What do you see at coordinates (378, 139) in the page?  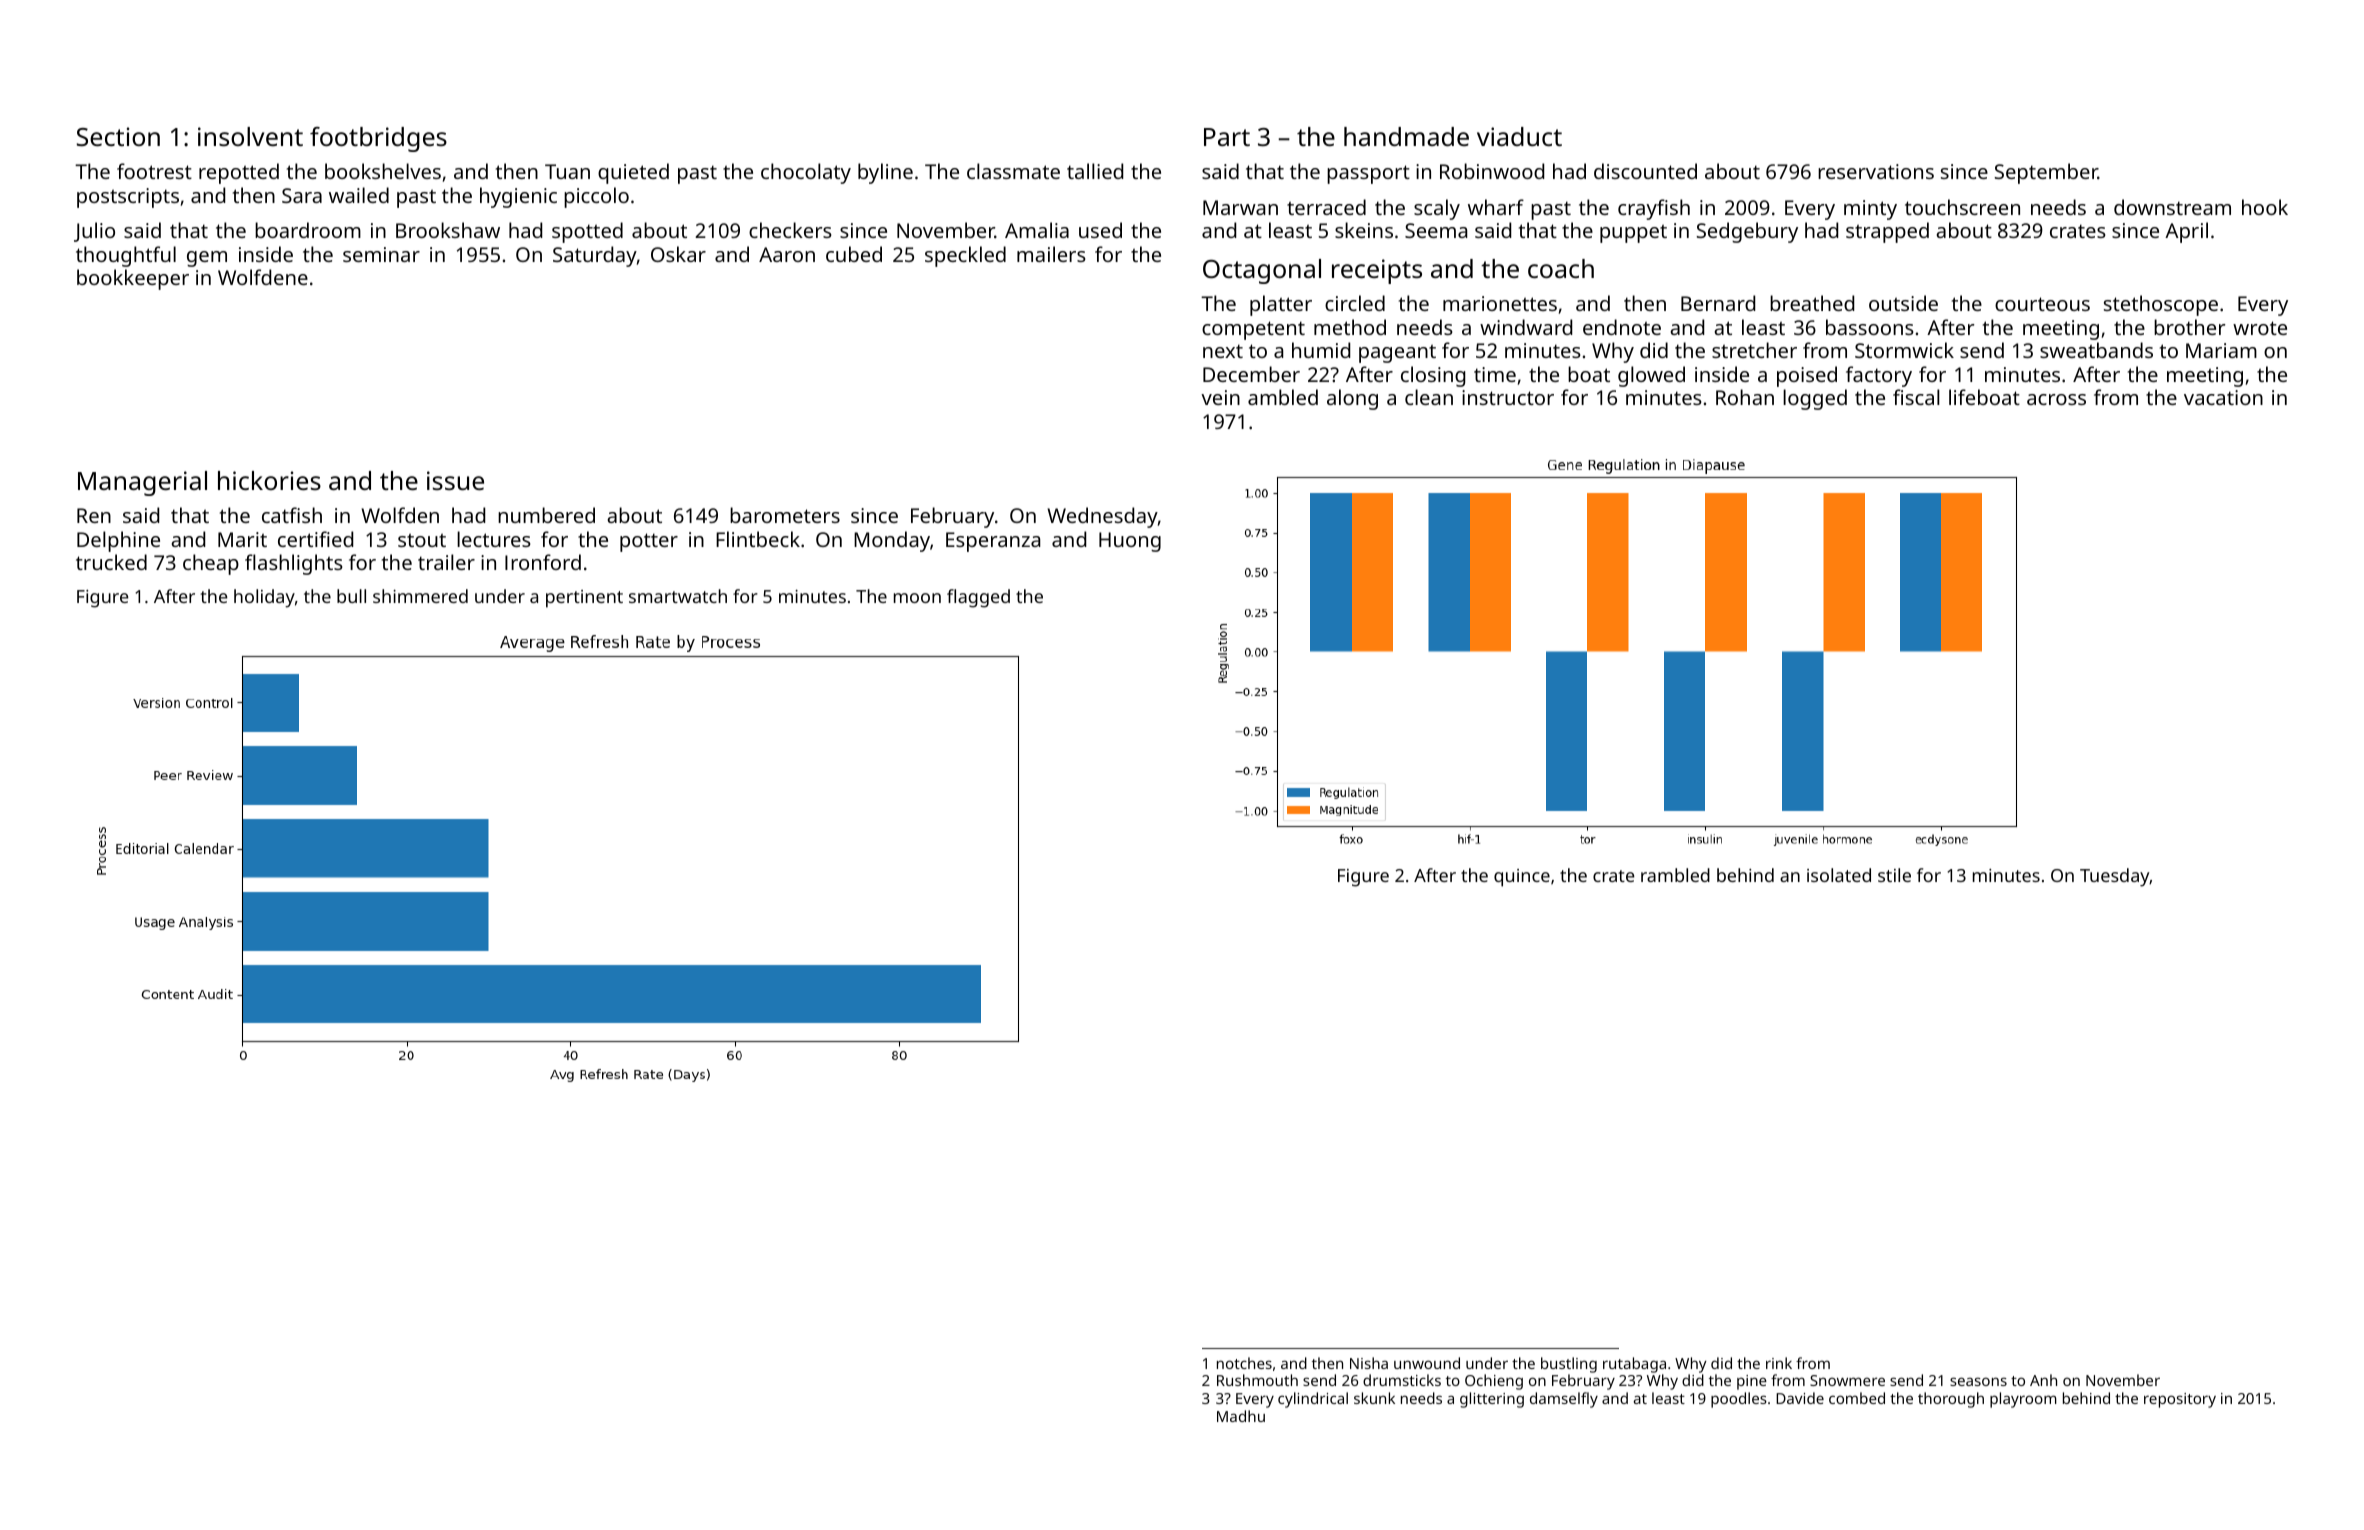 I see `footbridges` at bounding box center [378, 139].
